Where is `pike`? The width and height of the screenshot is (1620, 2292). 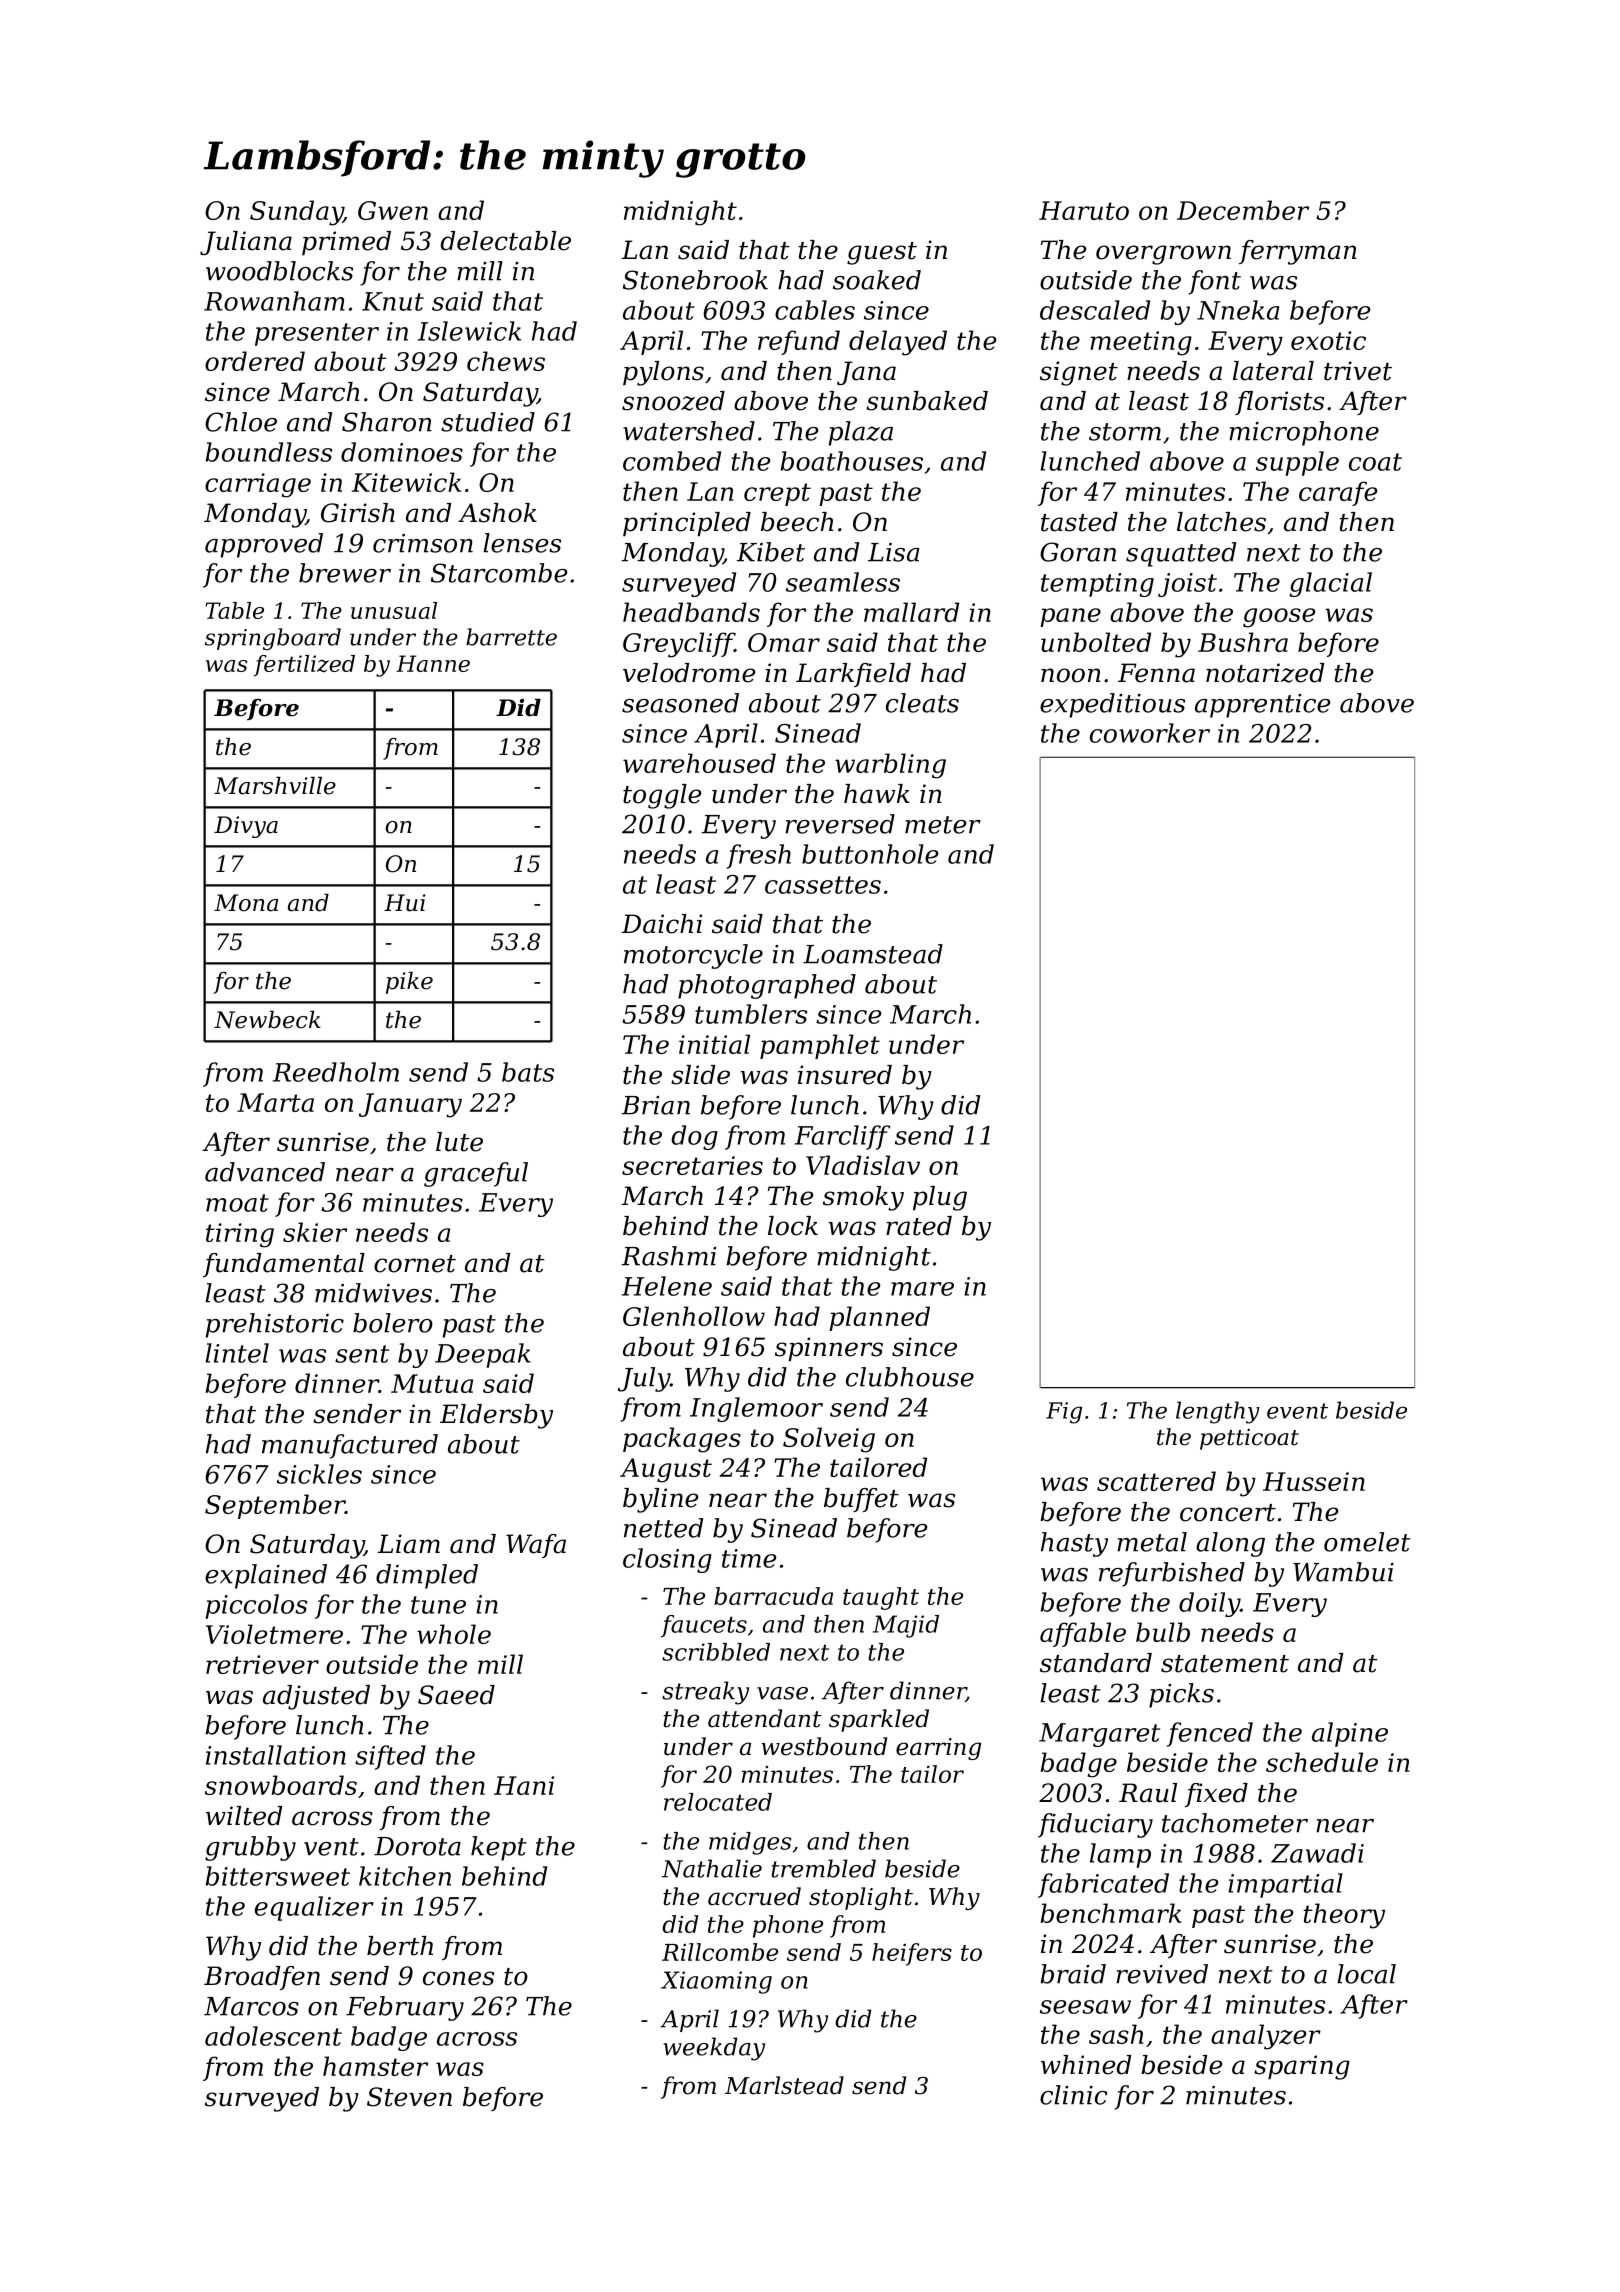
pike is located at coordinates (409, 983).
